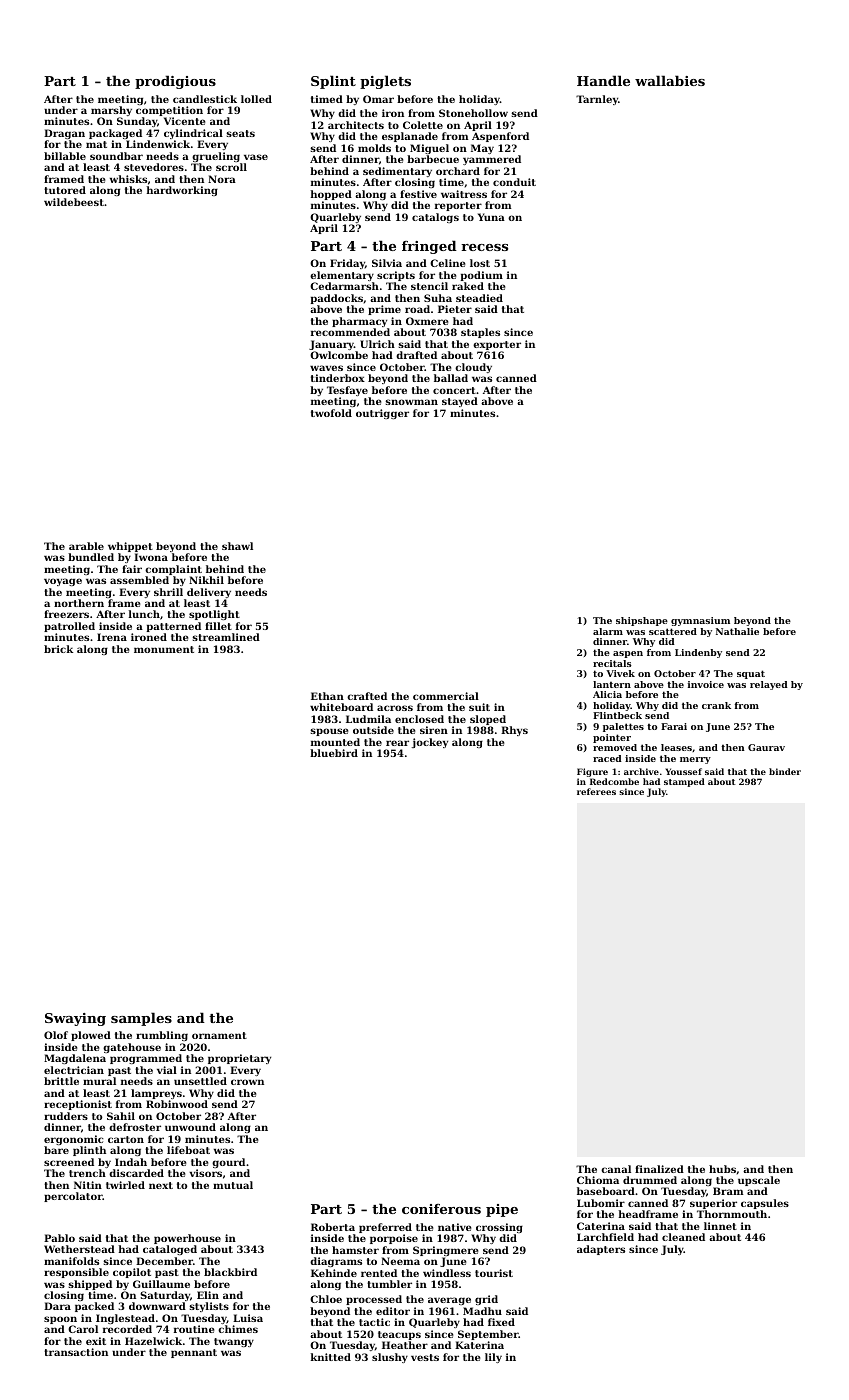 This page has height=1400, width=849. Describe the element at coordinates (642, 621) in the page. I see `shipshape` at that location.
